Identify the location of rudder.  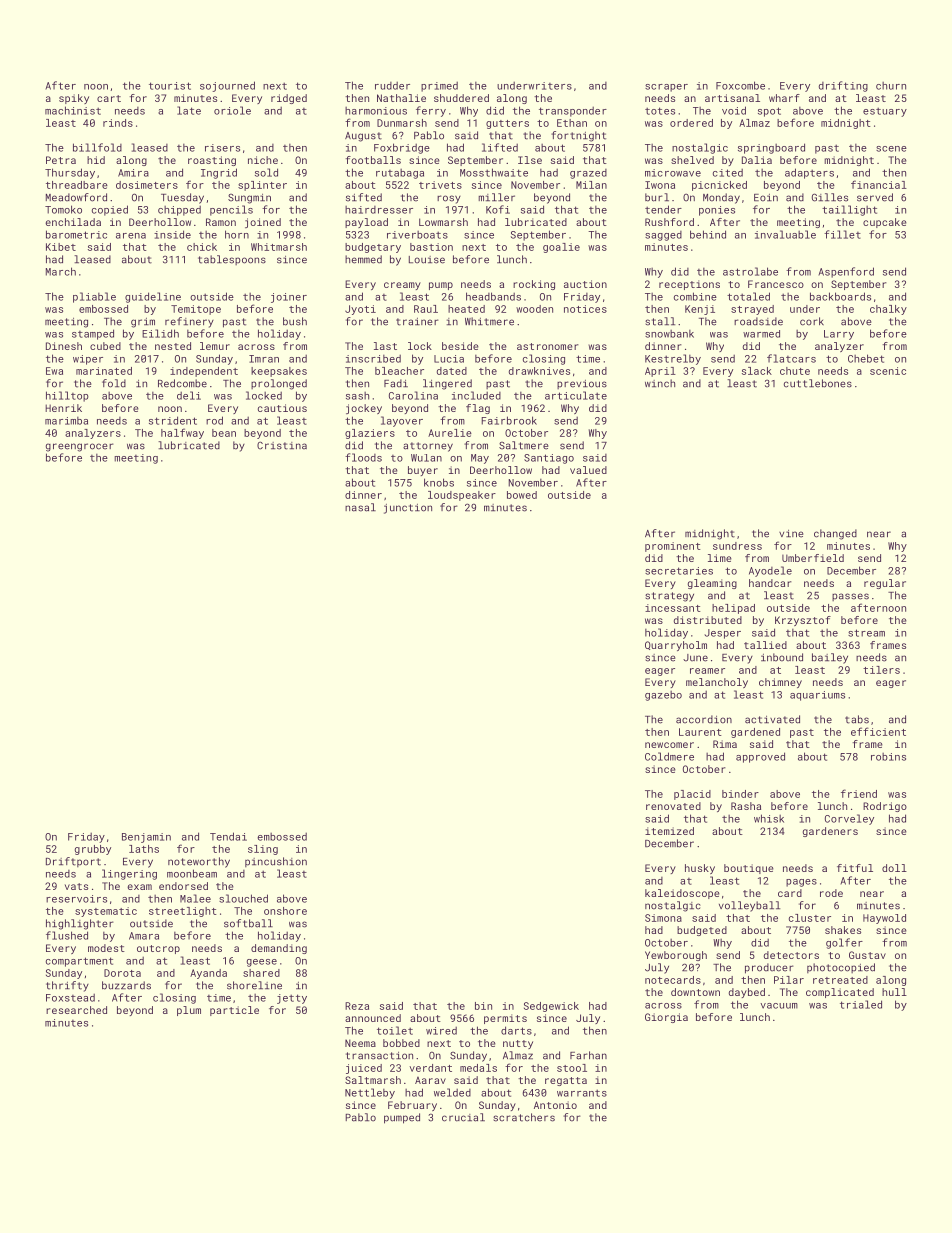
(392, 85).
